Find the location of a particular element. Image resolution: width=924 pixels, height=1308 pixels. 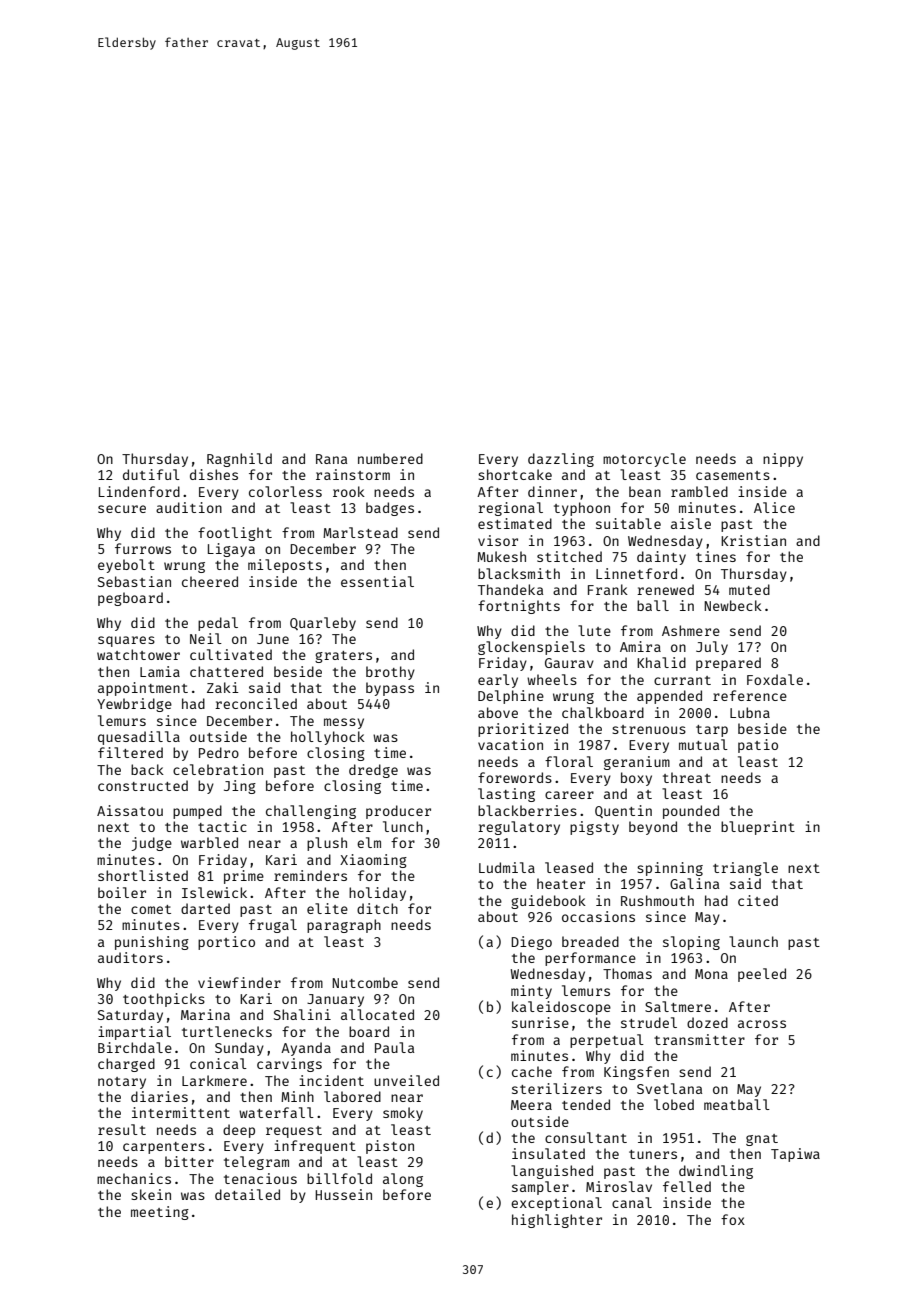

meeting is located at coordinates (160, 1213).
